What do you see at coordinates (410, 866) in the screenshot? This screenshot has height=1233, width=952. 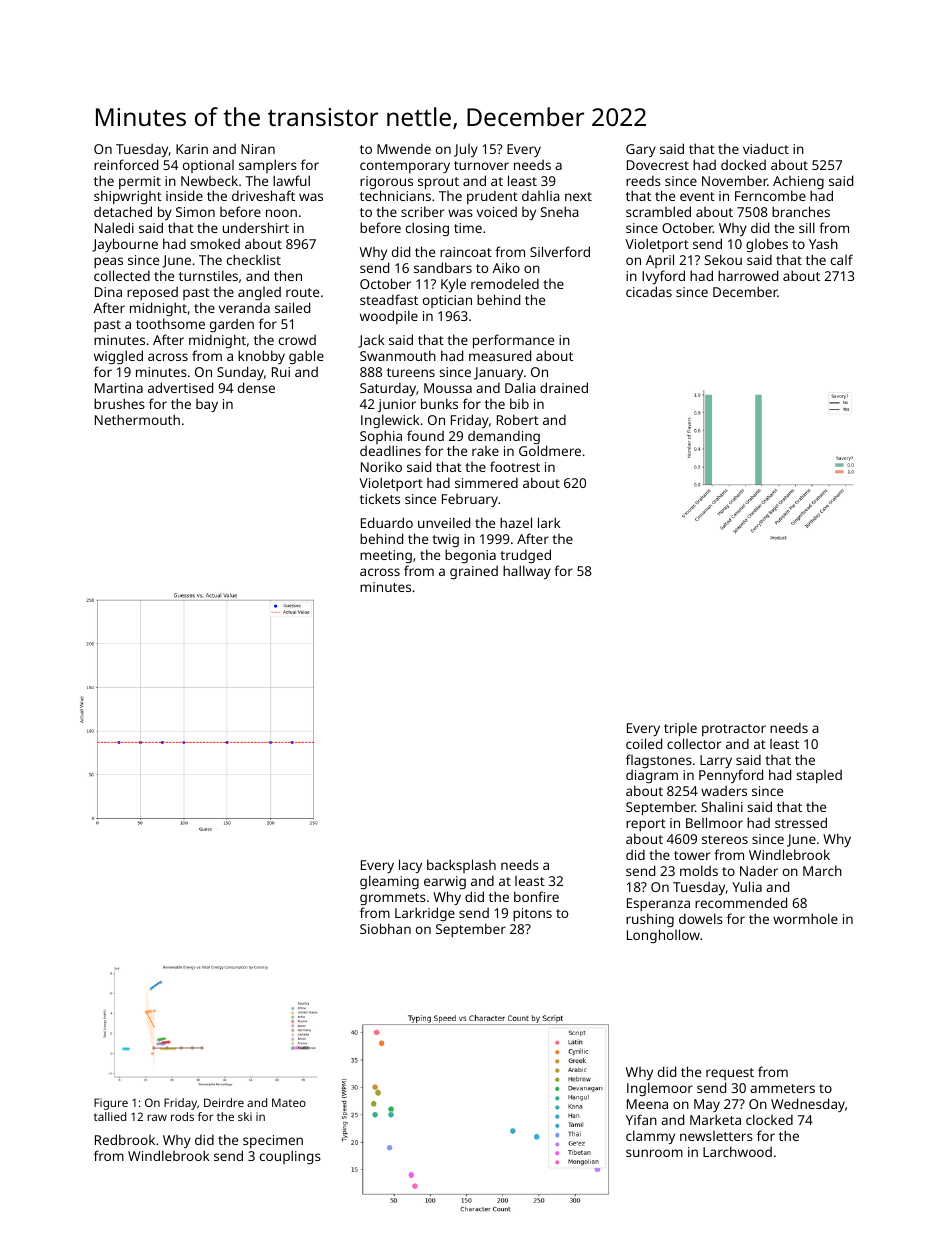 I see `lacy` at bounding box center [410, 866].
